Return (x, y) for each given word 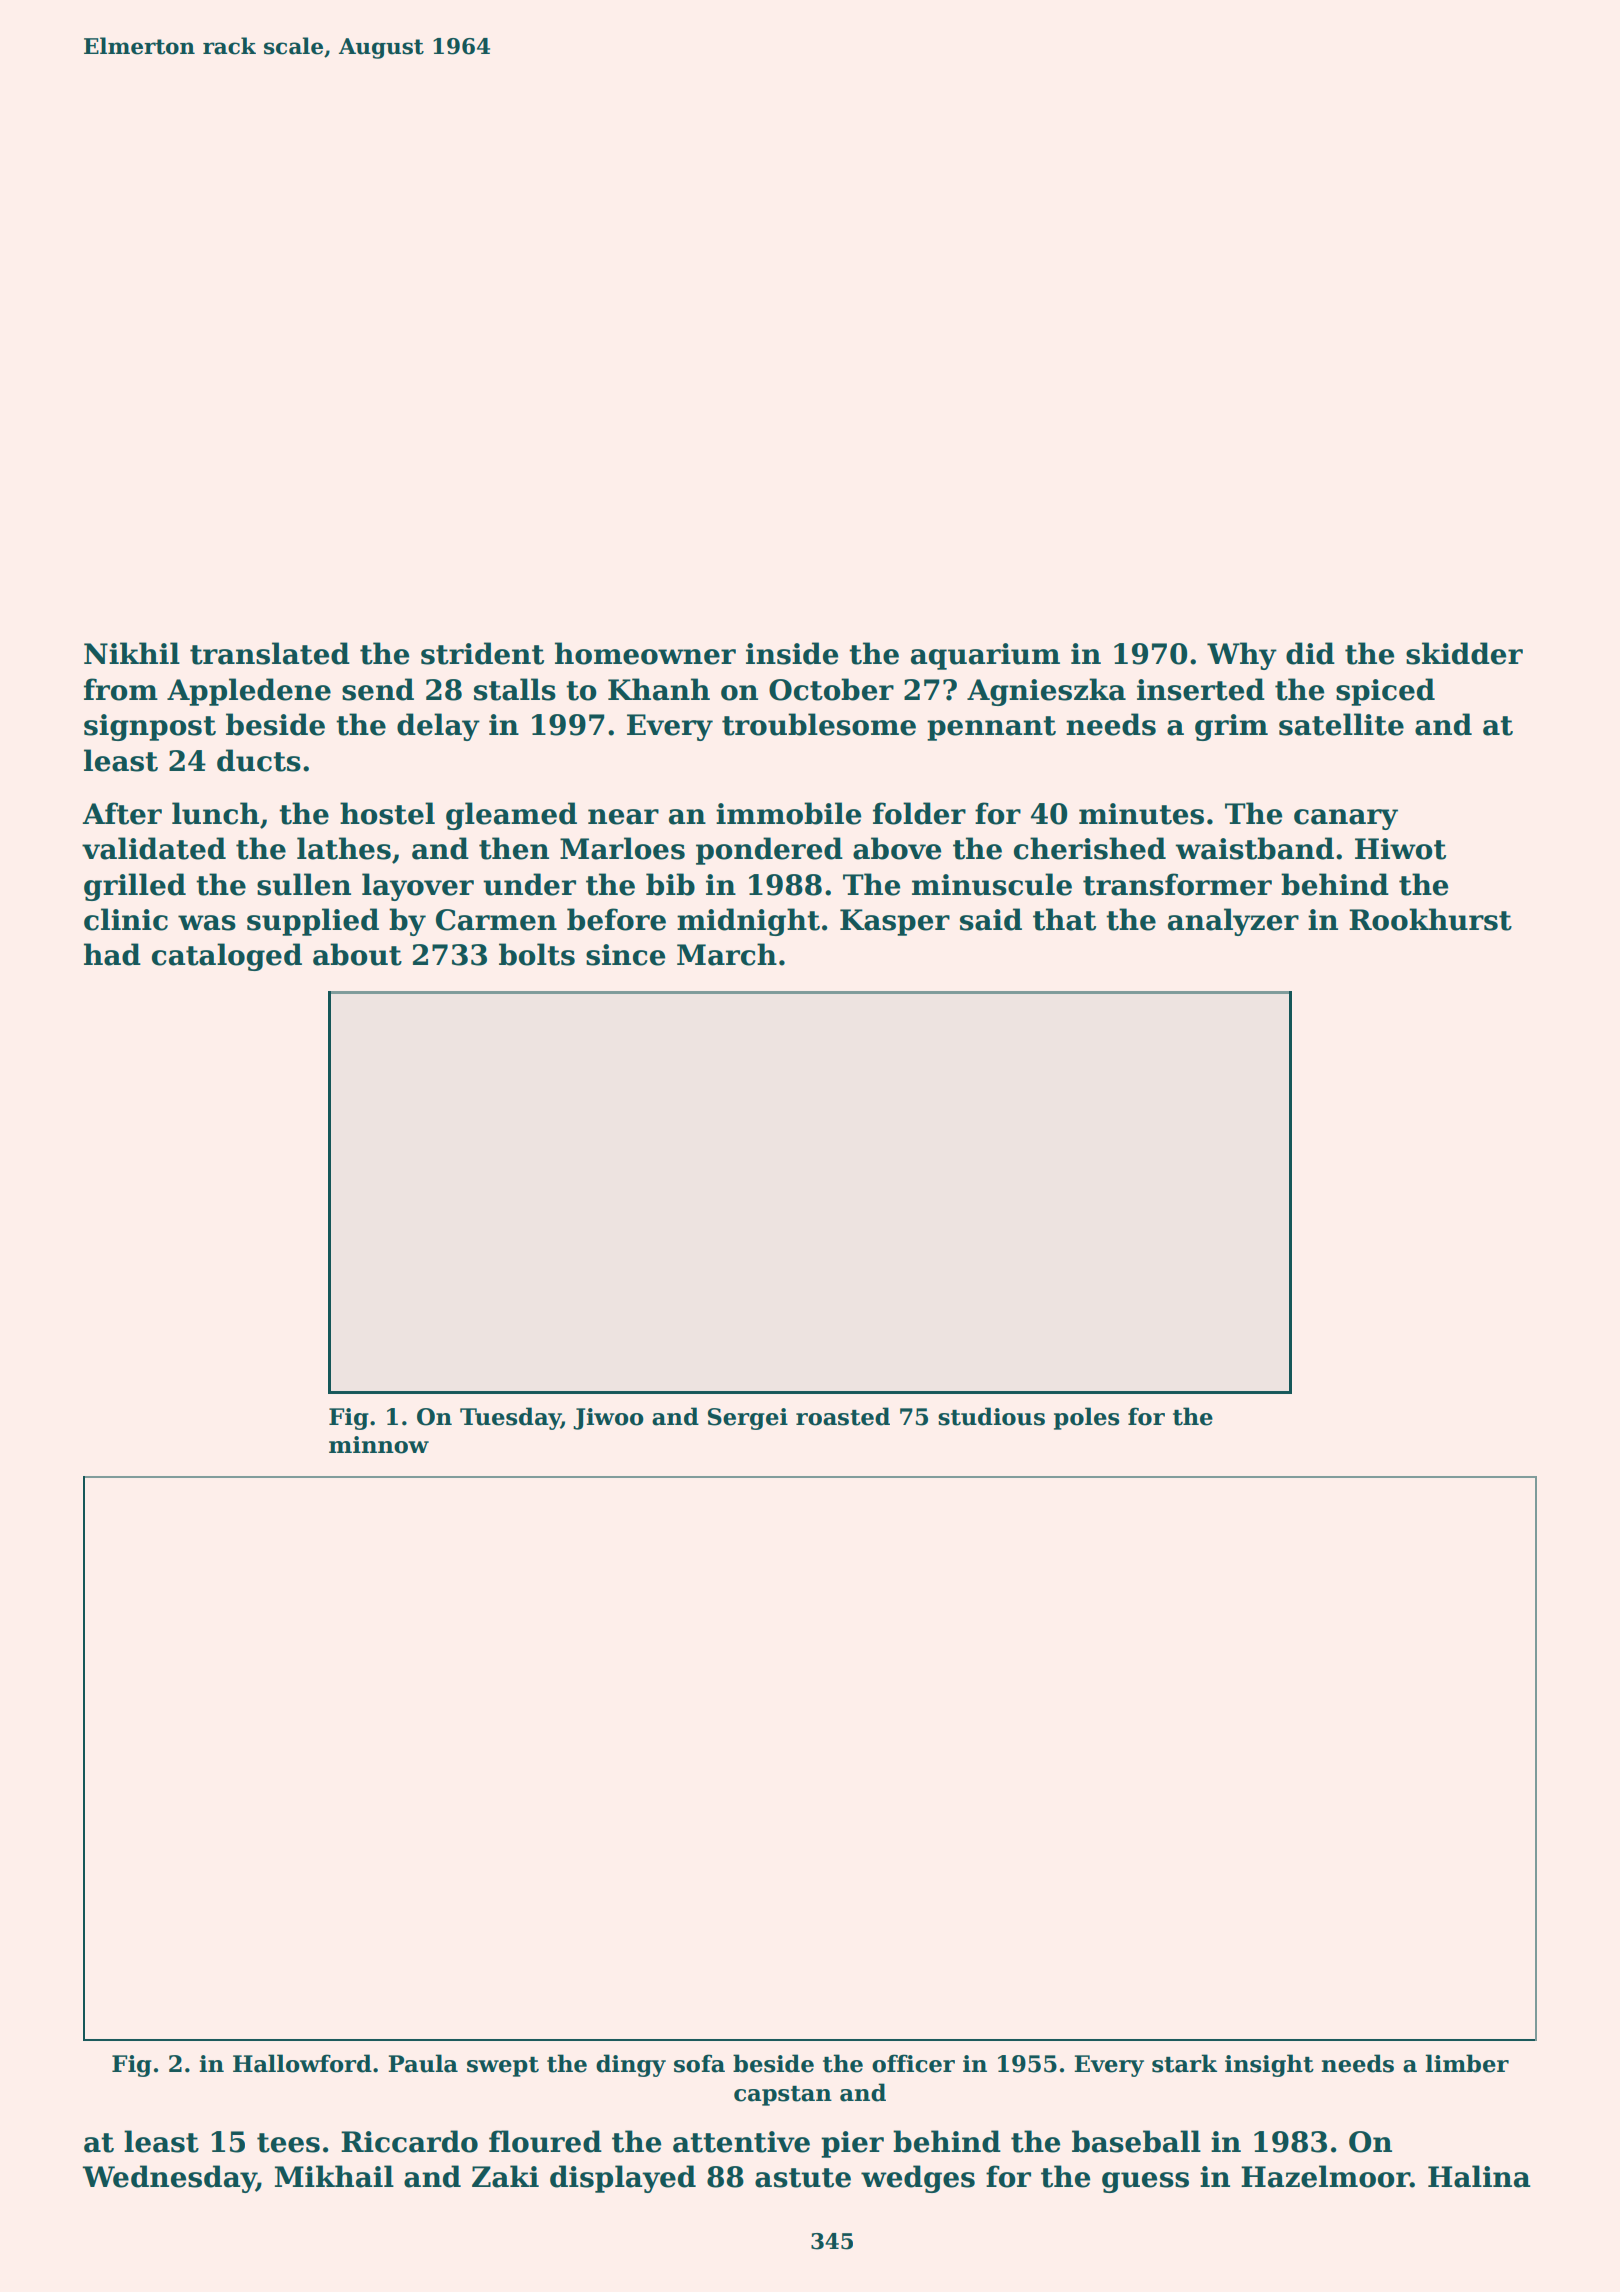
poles (1087, 1418)
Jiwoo (608, 1419)
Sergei (748, 1419)
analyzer (1233, 922)
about (357, 954)
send (378, 689)
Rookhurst (1430, 919)
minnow (379, 1445)
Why (1242, 656)
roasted (843, 1416)
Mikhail (334, 2176)
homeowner (645, 653)
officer (913, 2063)
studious (991, 1416)
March (727, 954)
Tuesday (510, 1418)
